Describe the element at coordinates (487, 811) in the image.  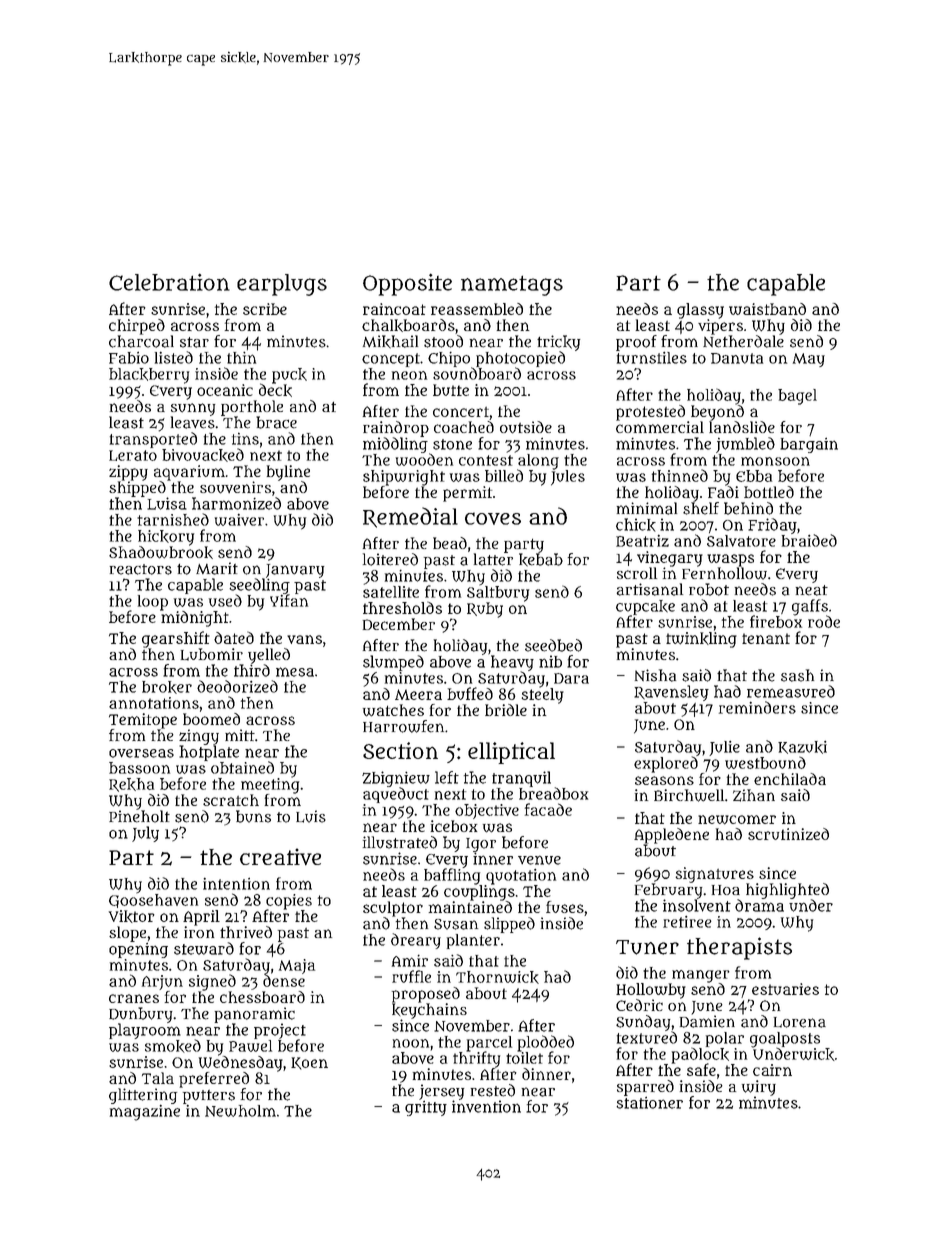
I see `objective` at that location.
